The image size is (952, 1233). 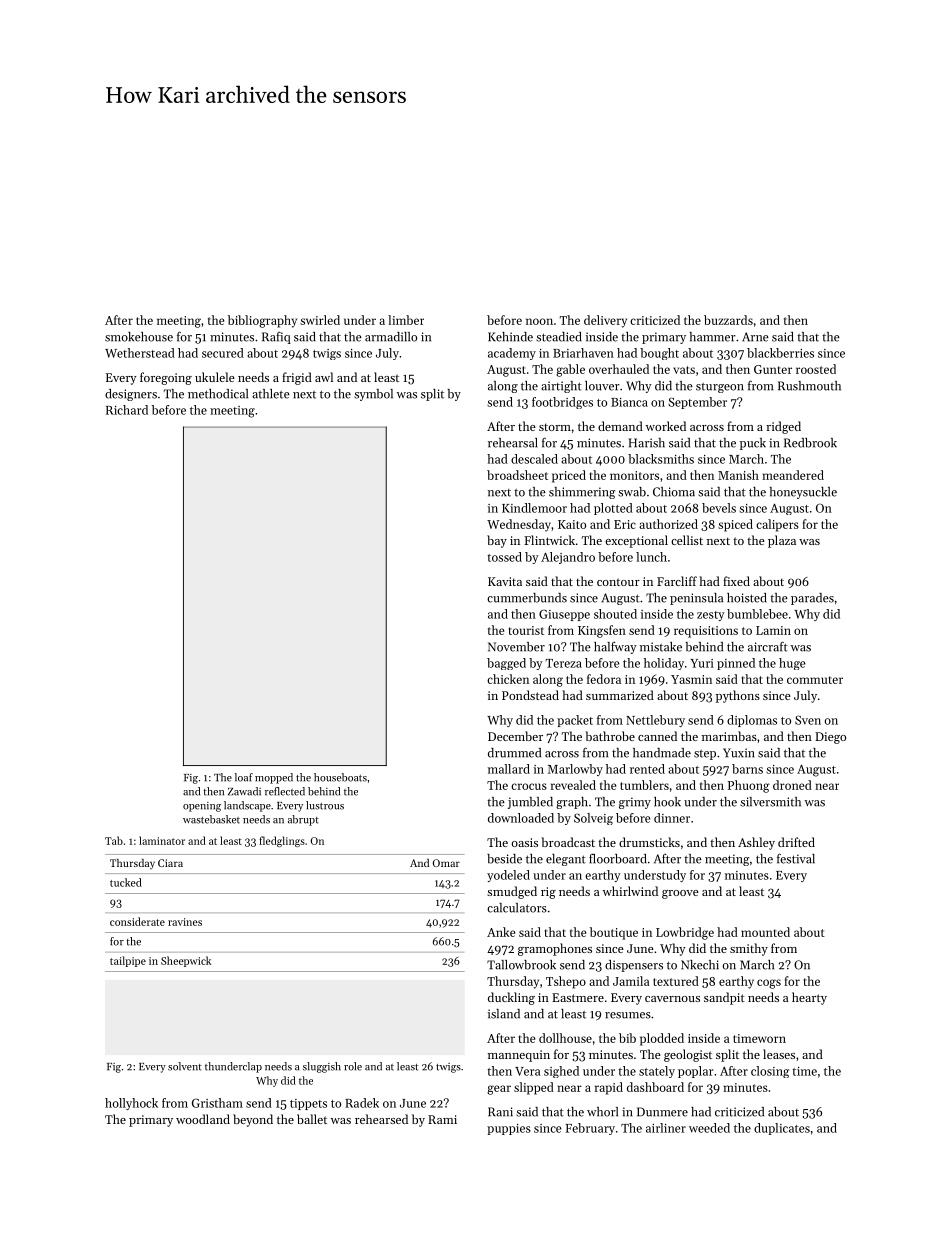 I want to click on Sheepwick, so click(x=186, y=961).
